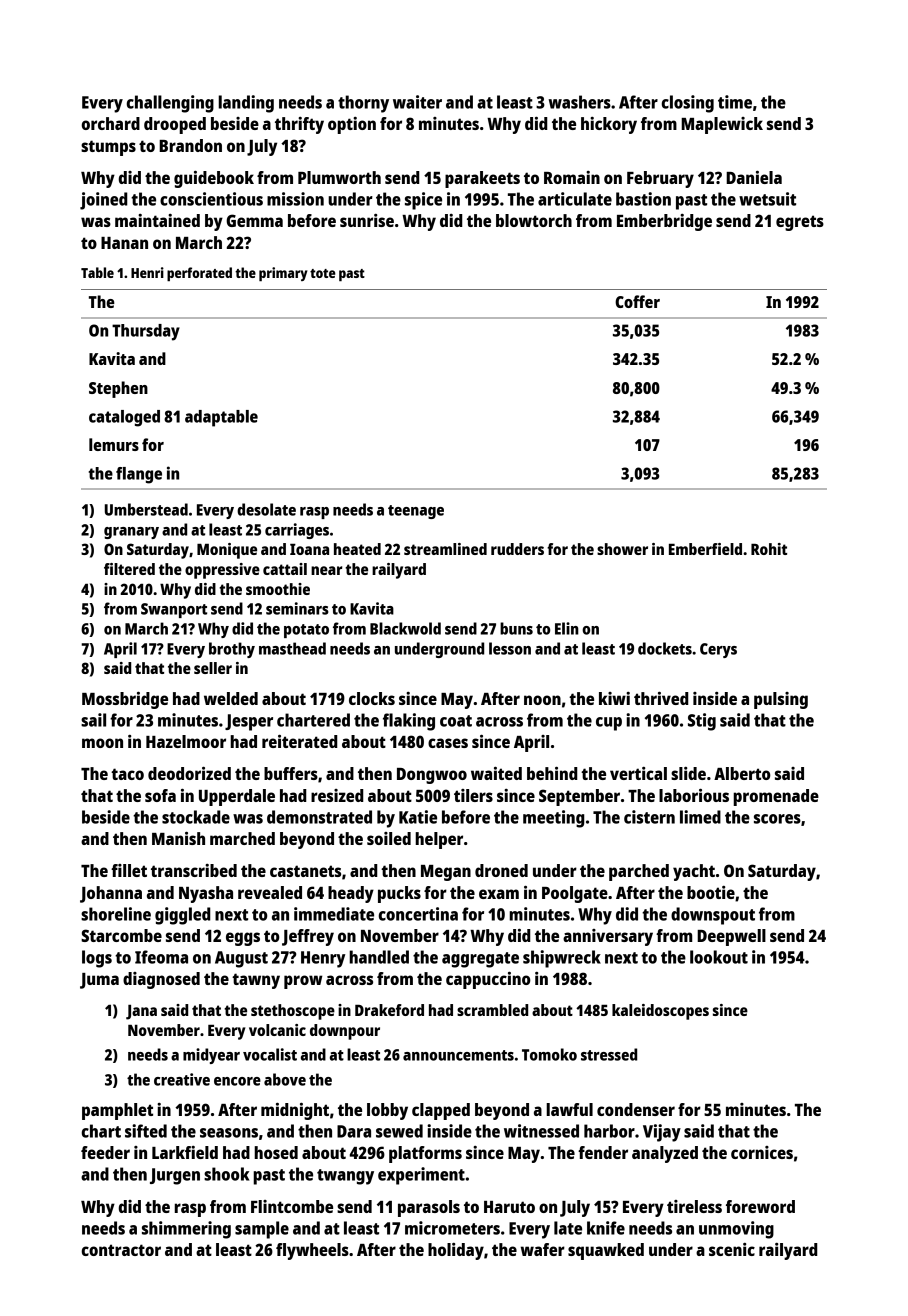 Image resolution: width=908 pixels, height=1316 pixels. Describe the element at coordinates (416, 512) in the page. I see `teenage` at that location.
